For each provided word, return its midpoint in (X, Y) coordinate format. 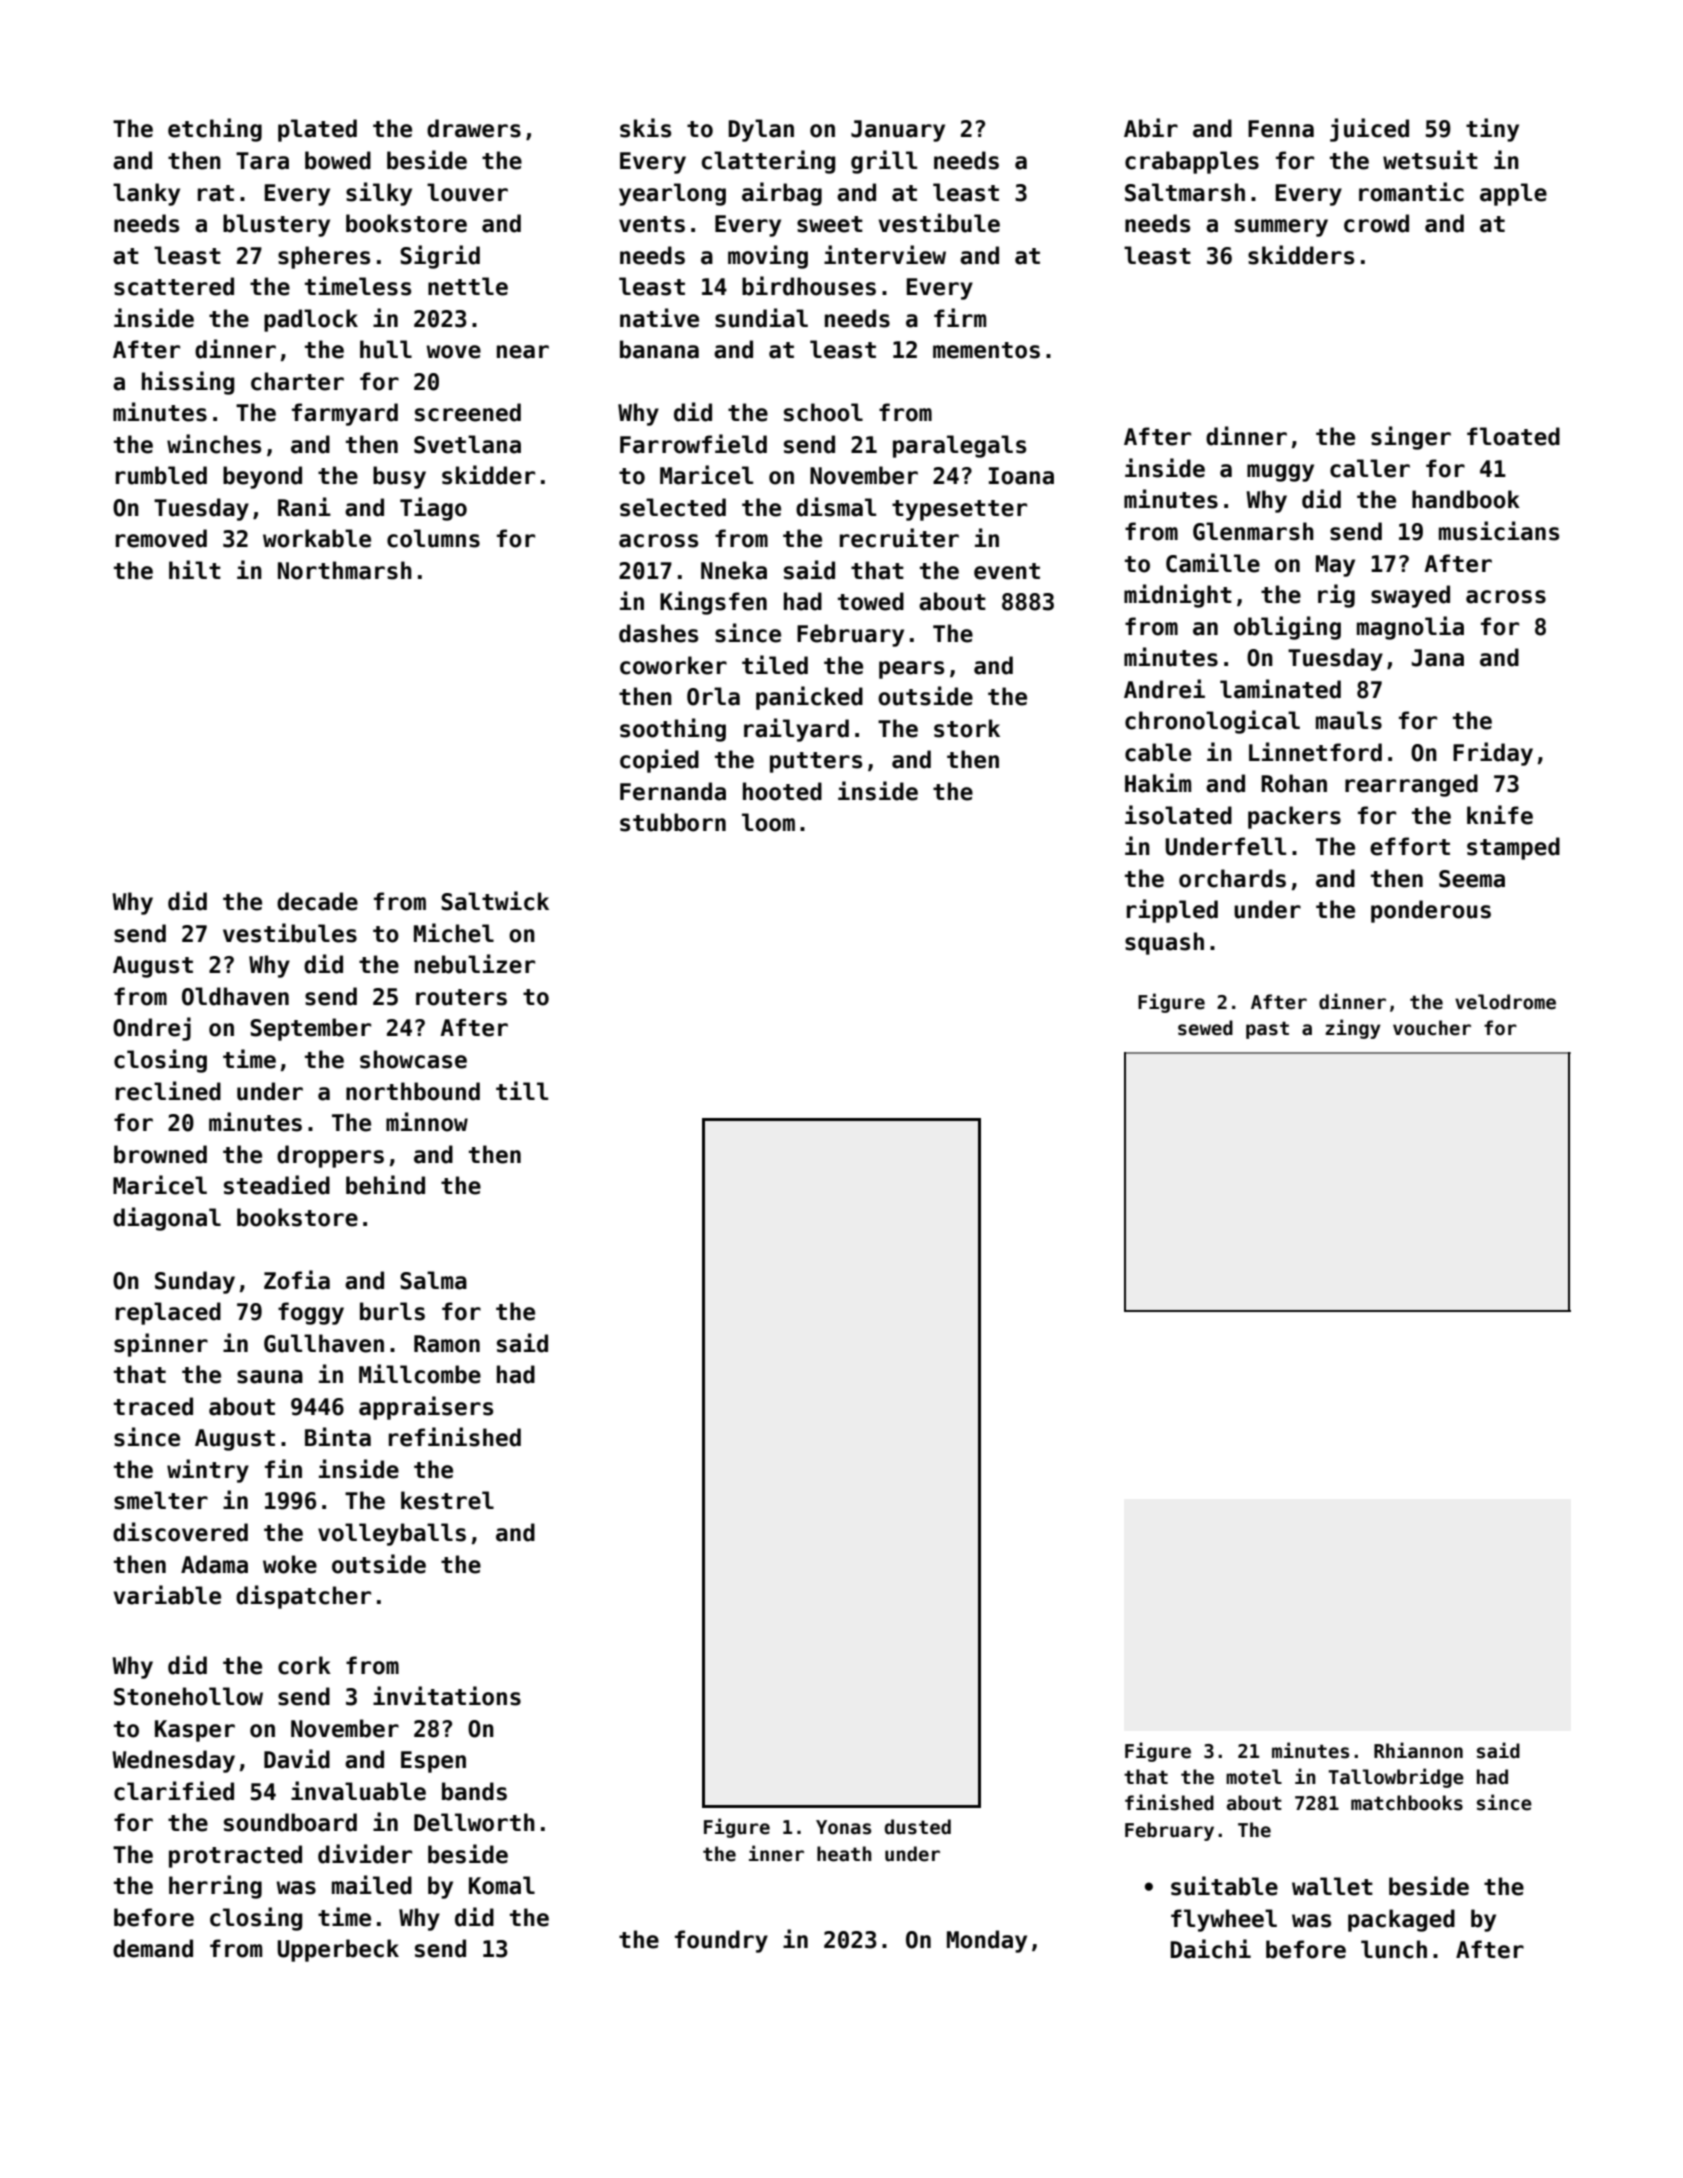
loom (768, 822)
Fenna (1281, 129)
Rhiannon (1418, 1750)
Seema (1472, 879)
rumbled (161, 475)
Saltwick (495, 901)
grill (884, 162)
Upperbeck (338, 1950)
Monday (987, 1941)
